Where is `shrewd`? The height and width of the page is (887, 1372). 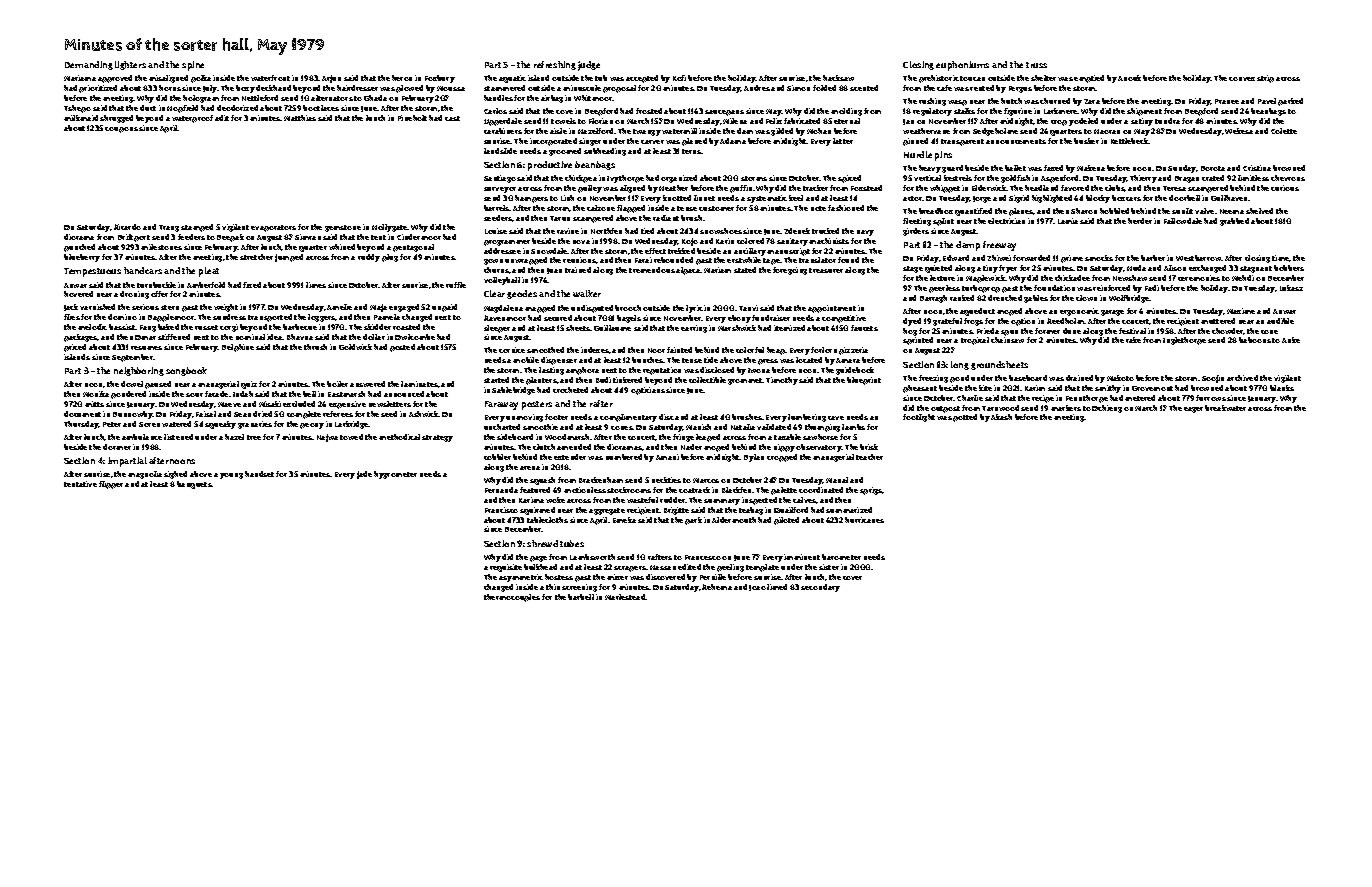 shrewd is located at coordinates (542, 543).
